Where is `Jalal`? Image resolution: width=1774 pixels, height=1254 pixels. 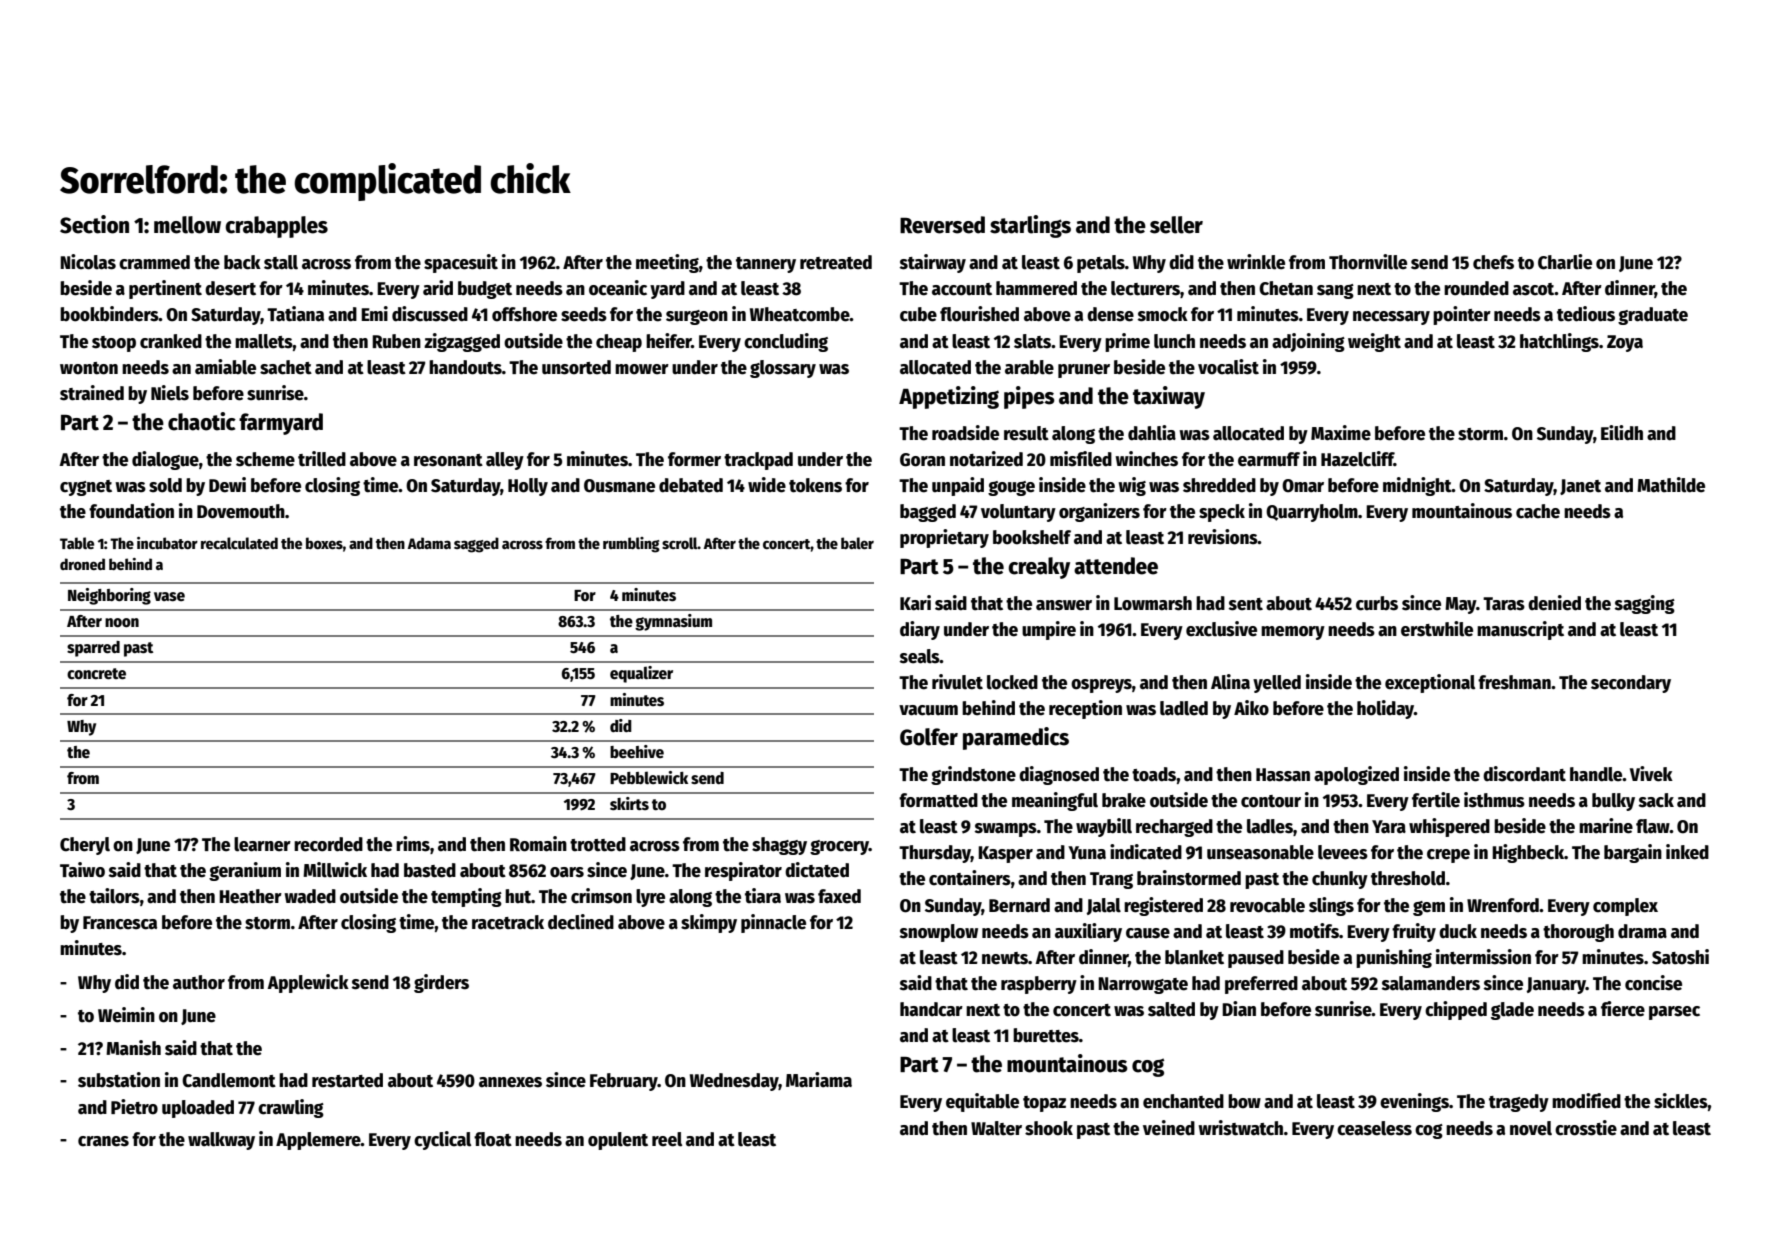 Jalal is located at coordinates (1104, 906).
